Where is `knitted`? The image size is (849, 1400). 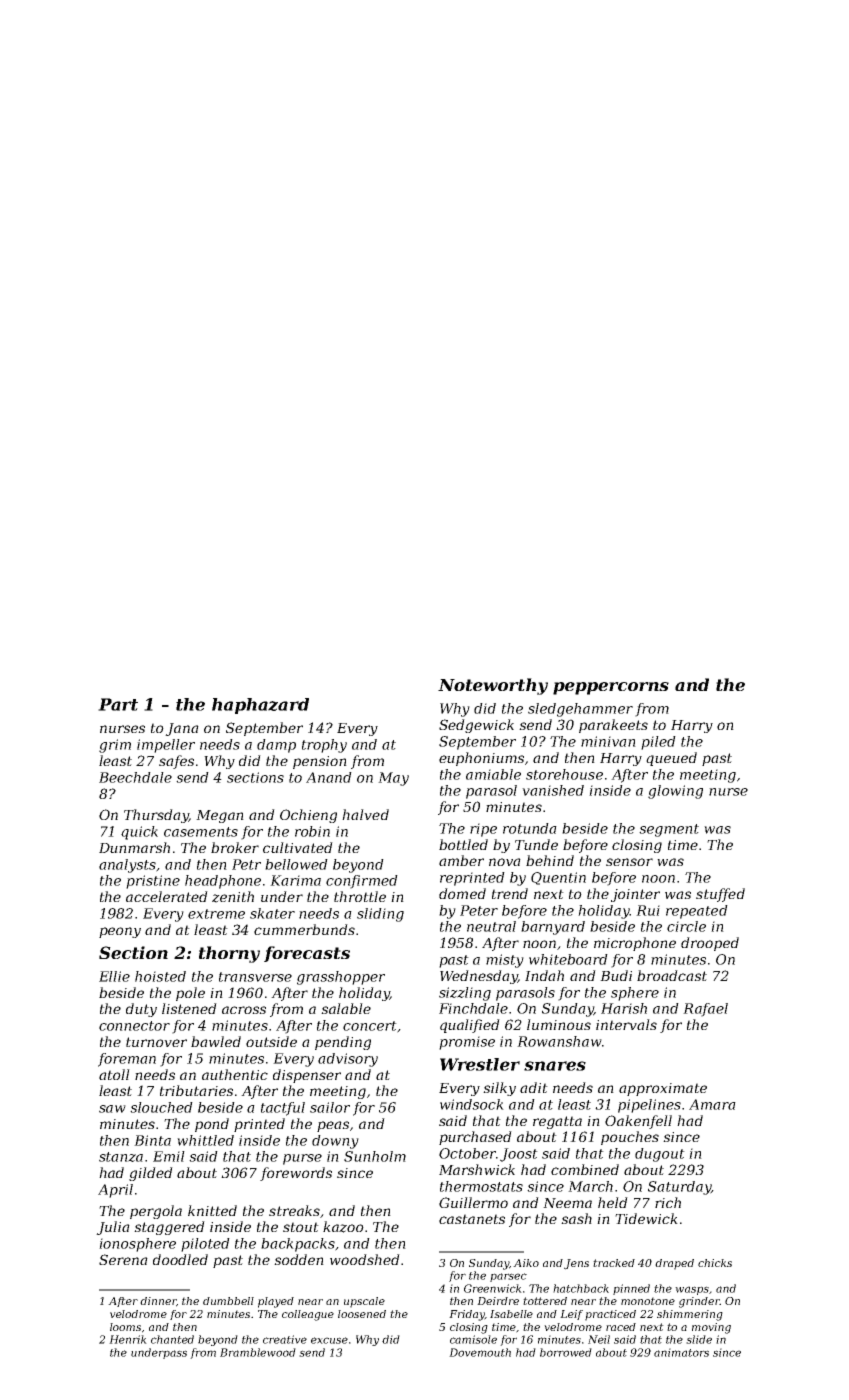 knitted is located at coordinates (212, 1210).
